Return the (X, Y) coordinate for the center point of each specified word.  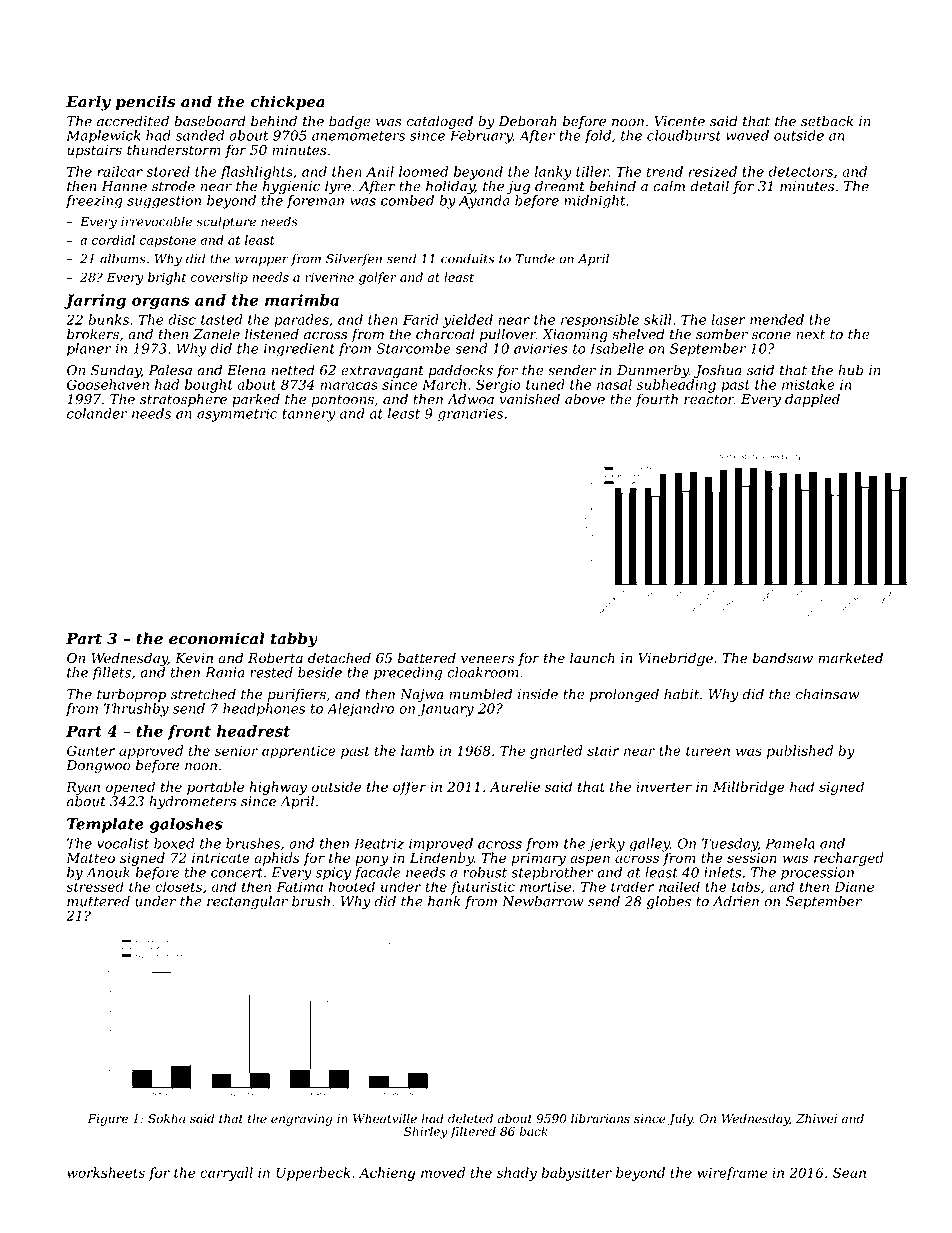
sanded (199, 135)
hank (444, 901)
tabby (294, 640)
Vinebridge (675, 659)
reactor (709, 400)
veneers (487, 659)
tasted (222, 319)
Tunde (535, 258)
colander (97, 413)
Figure (108, 1120)
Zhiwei (816, 1118)
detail (709, 186)
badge (350, 122)
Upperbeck (313, 1174)
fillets (111, 673)
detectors (801, 171)
